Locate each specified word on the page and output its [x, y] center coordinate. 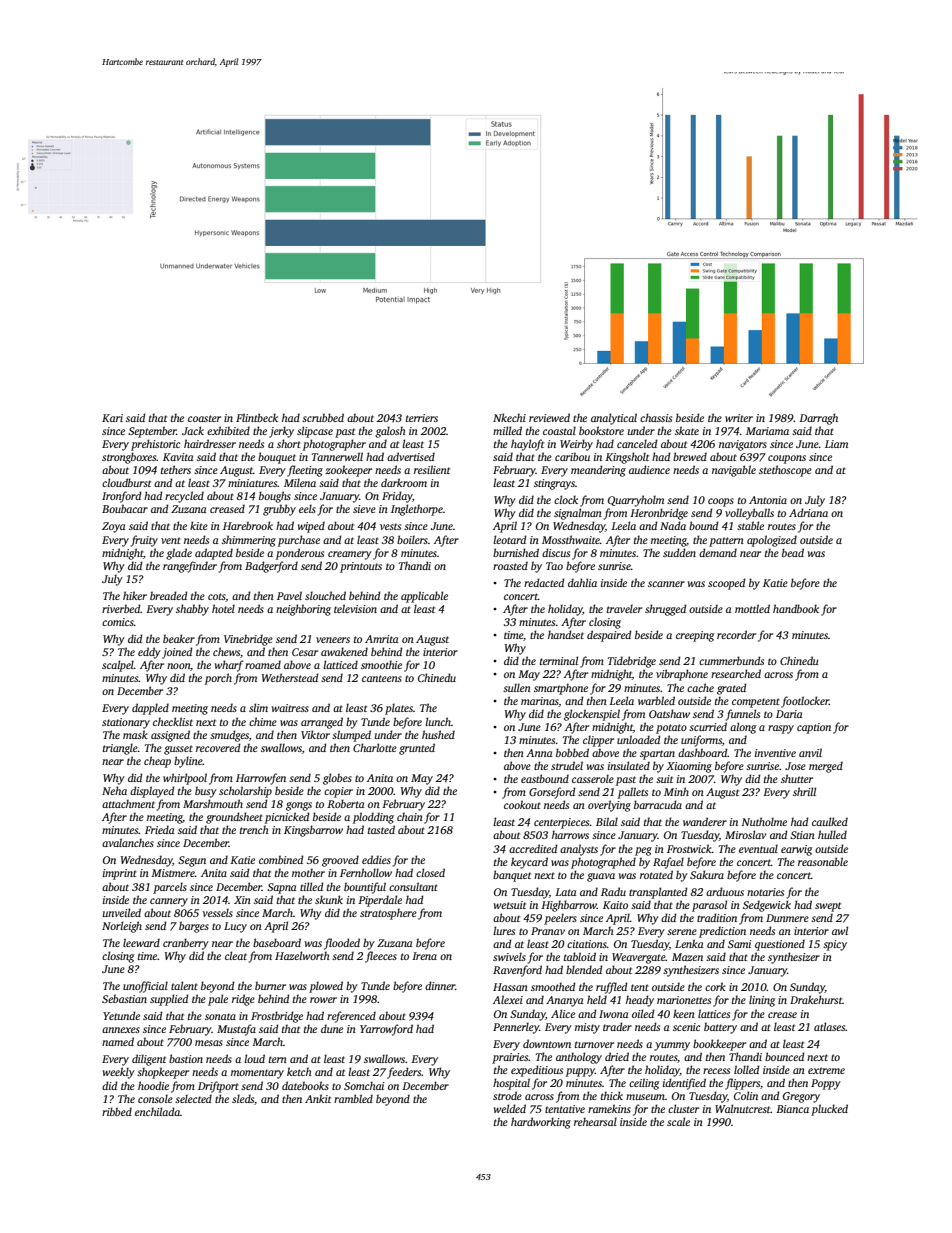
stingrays [554, 484]
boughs [275, 497]
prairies [510, 1058]
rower [323, 1000]
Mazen [687, 957]
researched [736, 673]
